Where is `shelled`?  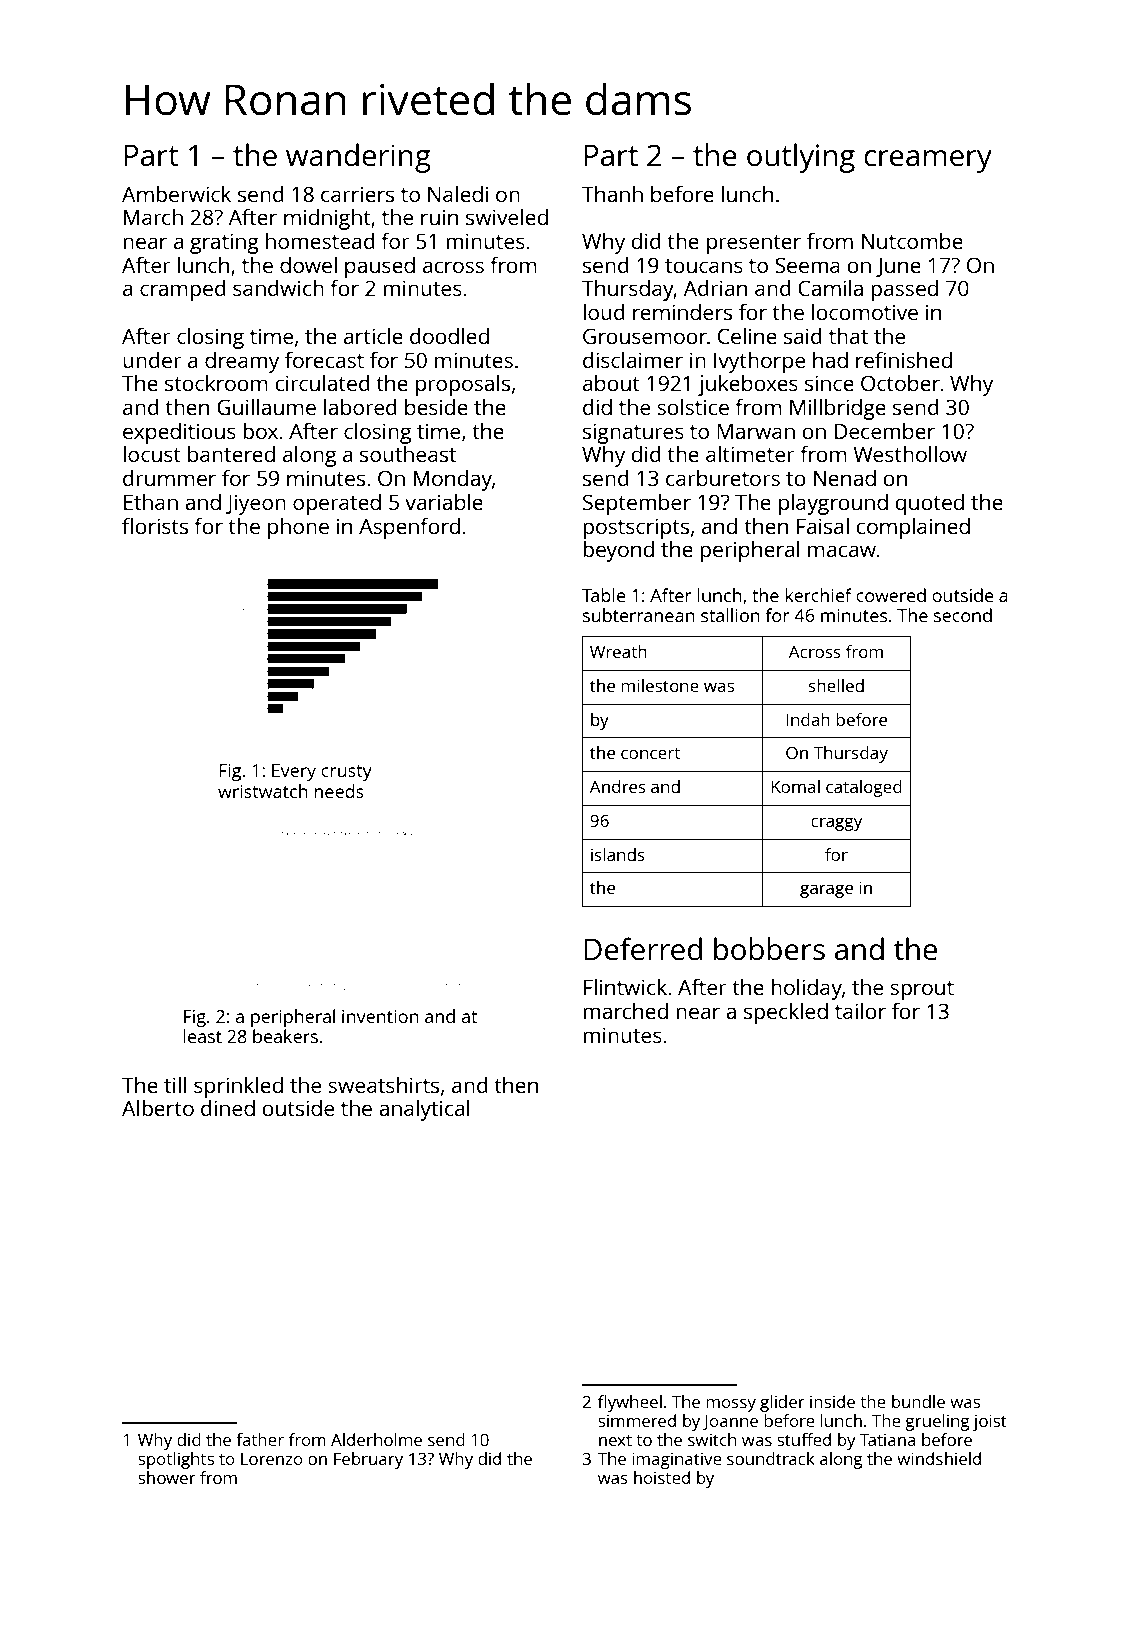
shelled is located at coordinates (836, 685).
